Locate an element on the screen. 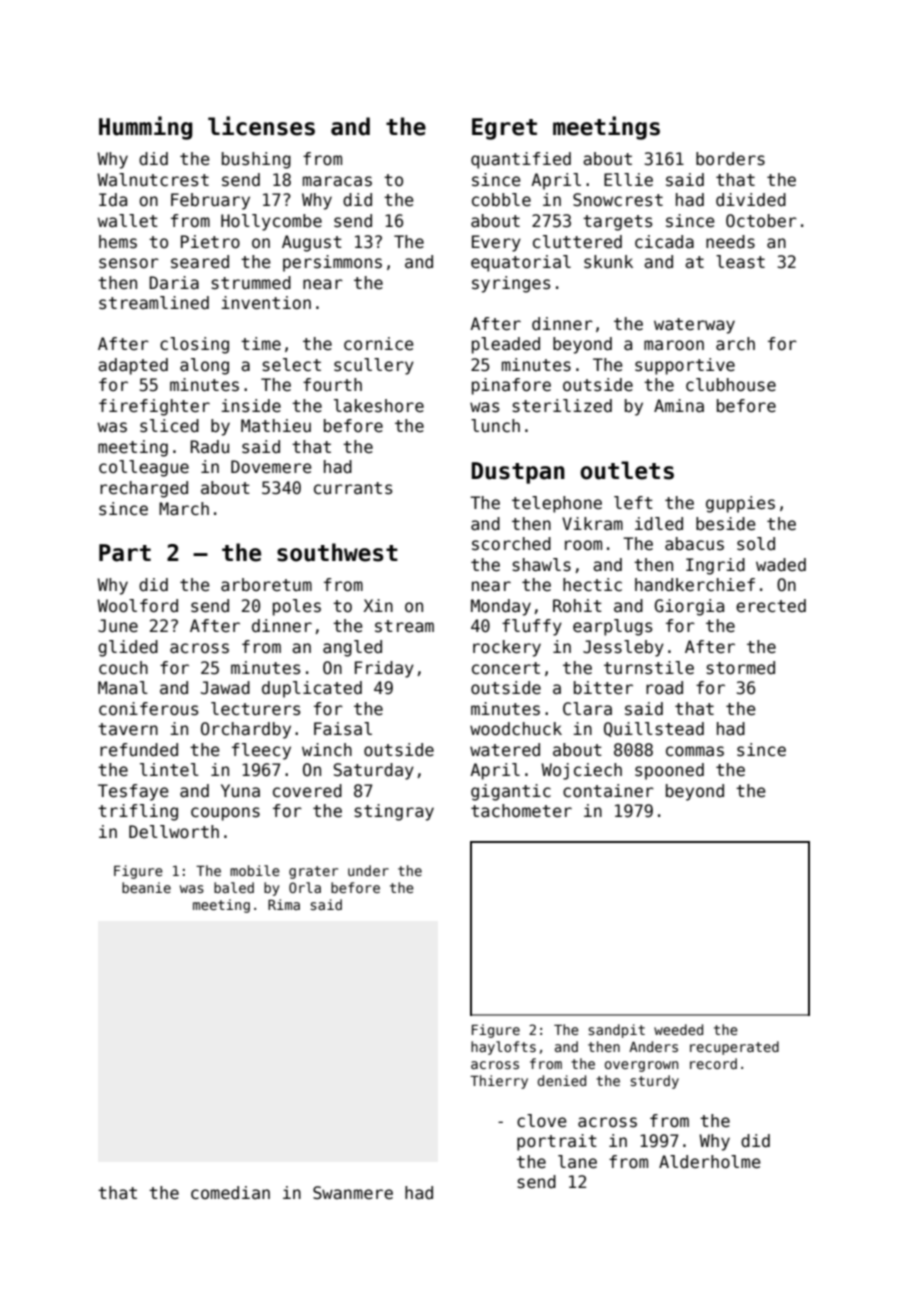 This screenshot has height=1316, width=908. borders is located at coordinates (730, 159).
